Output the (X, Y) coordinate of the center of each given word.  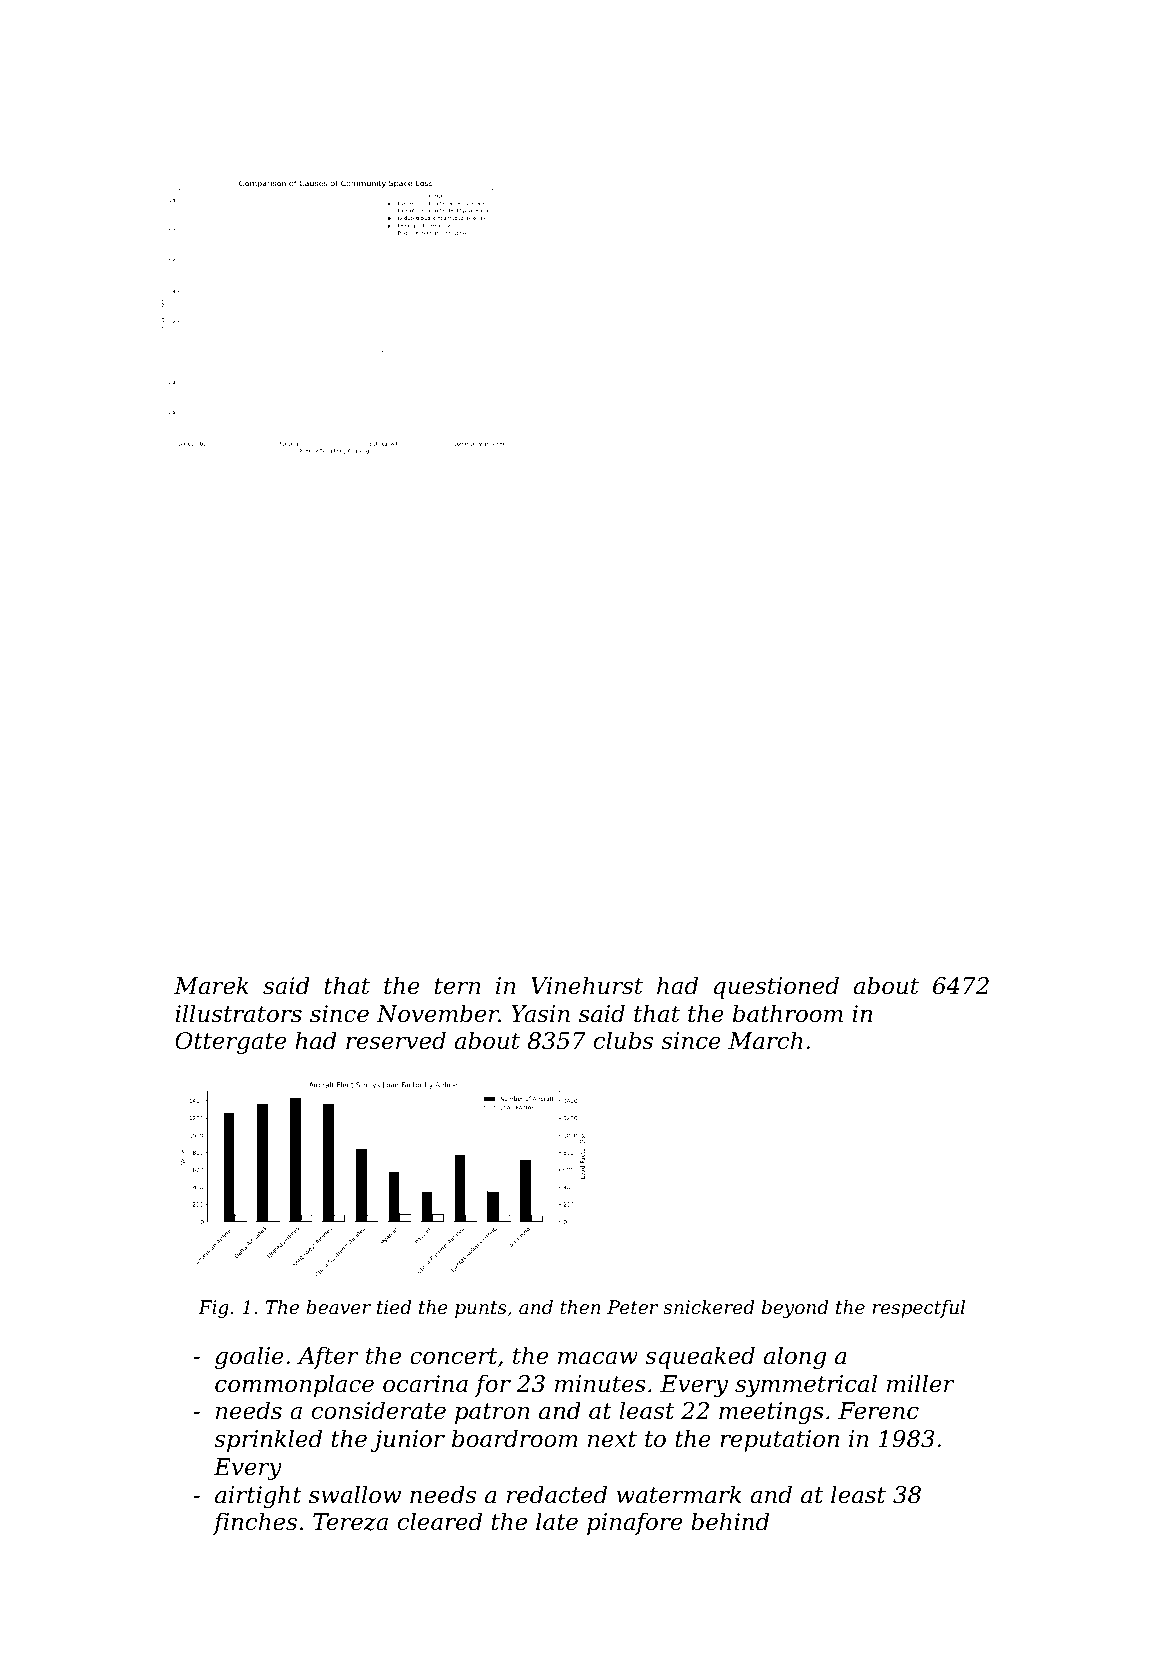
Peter (632, 1307)
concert (453, 1356)
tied (394, 1307)
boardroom (515, 1438)
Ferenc (878, 1411)
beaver (338, 1307)
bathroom (788, 1013)
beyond (795, 1309)
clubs (623, 1040)
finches (255, 1523)
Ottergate (230, 1043)
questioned (776, 987)
